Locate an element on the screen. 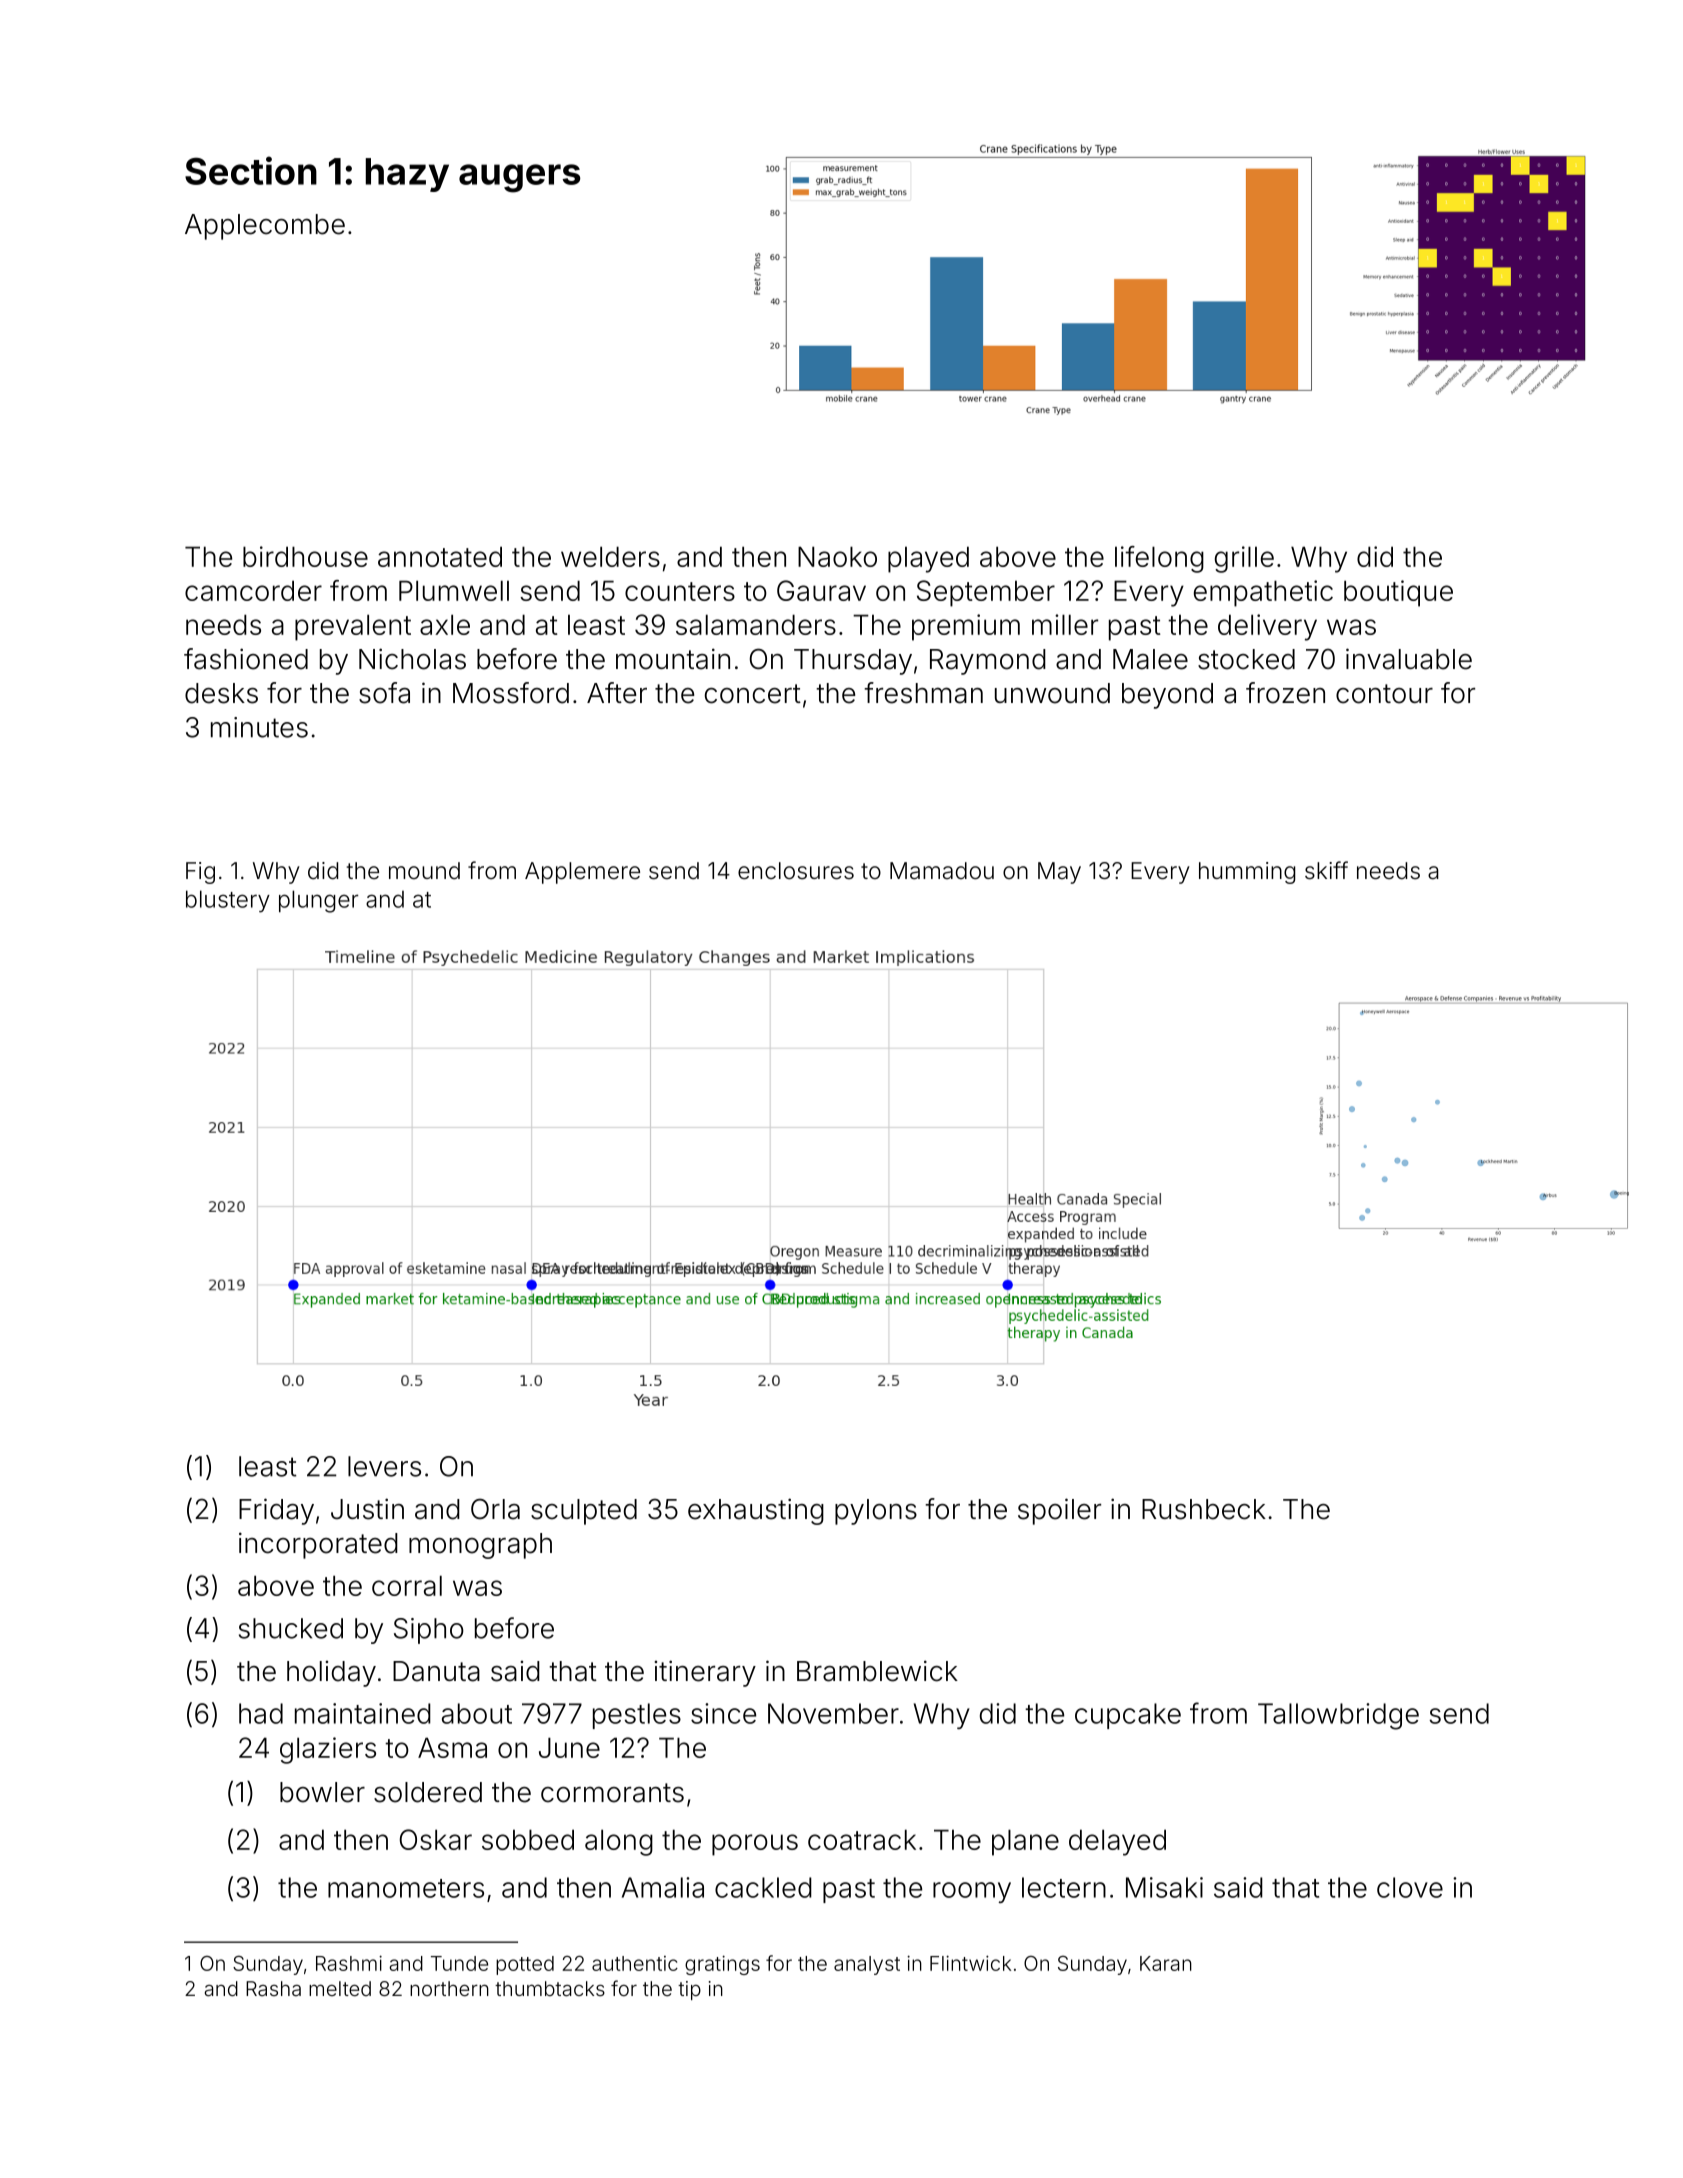  pylons is located at coordinates (876, 1512).
